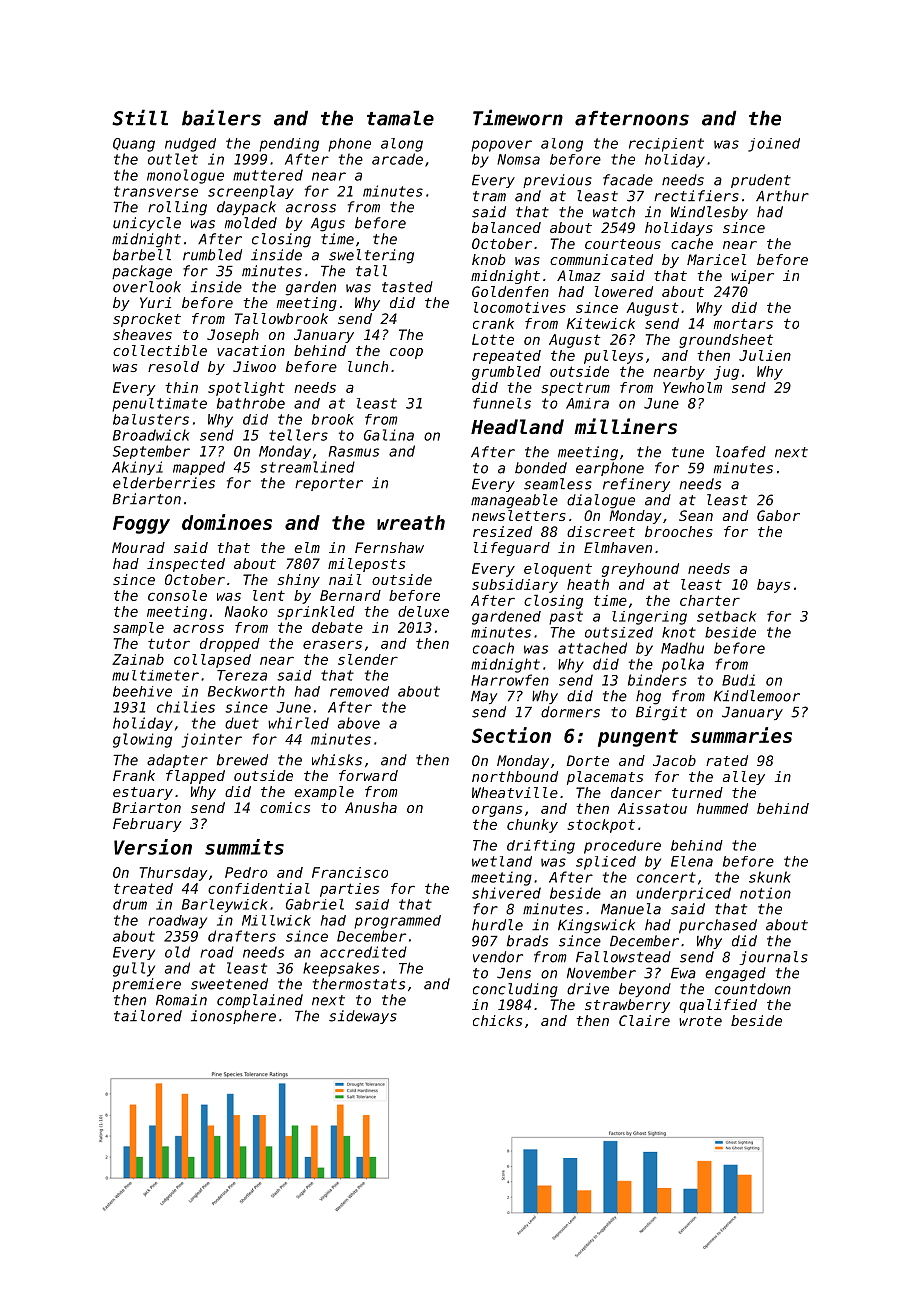 The image size is (924, 1308). Describe the element at coordinates (570, 712) in the screenshot. I see `dormers` at that location.
